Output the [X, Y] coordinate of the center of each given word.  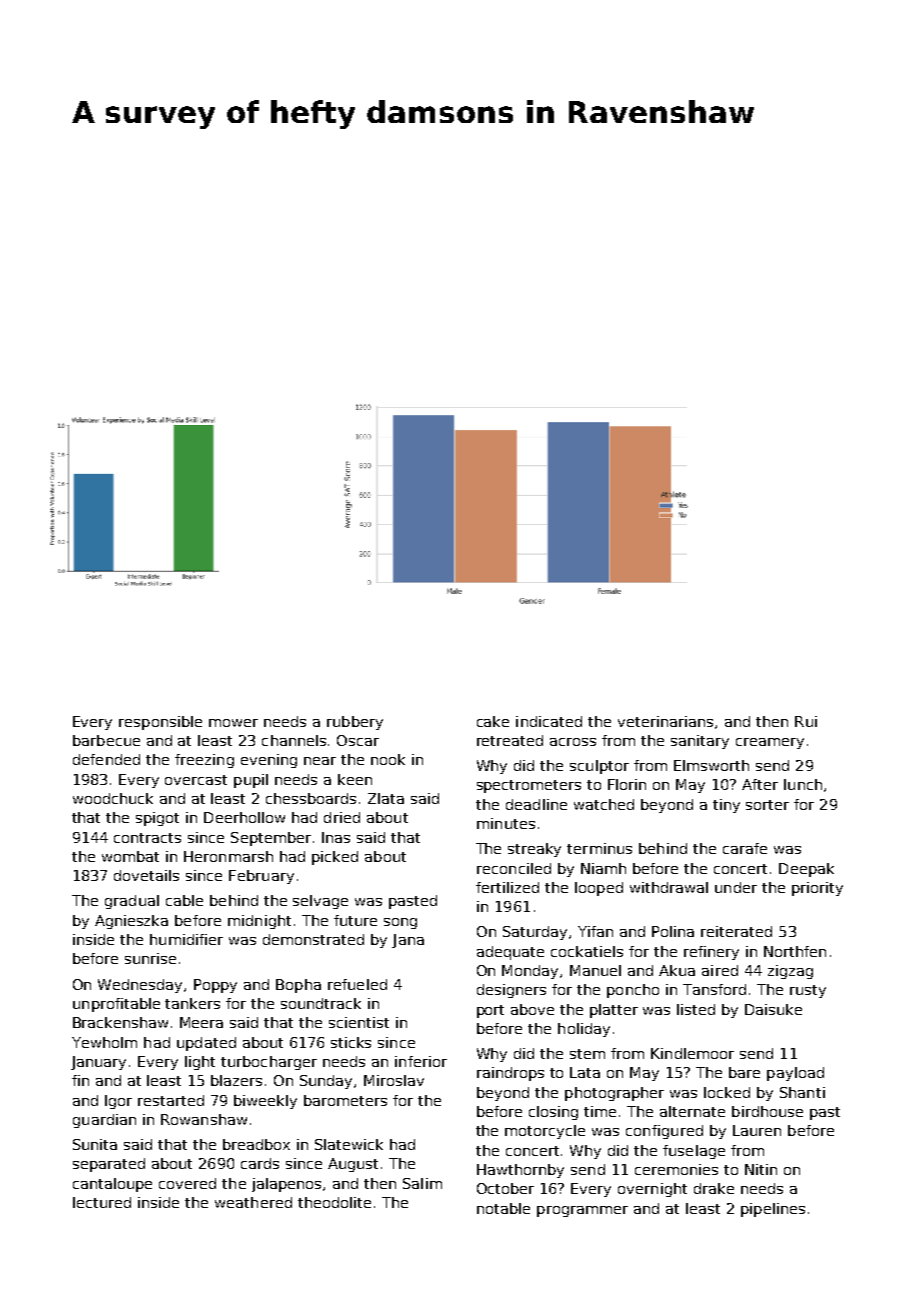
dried [342, 817]
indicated [549, 721]
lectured [102, 1202]
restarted [171, 1100]
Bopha [298, 986]
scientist [359, 1022]
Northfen [795, 951]
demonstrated [313, 939]
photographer [614, 1094]
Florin [627, 784]
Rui [806, 721]
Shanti [802, 1092]
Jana [408, 941]
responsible [160, 723]
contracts [147, 838]
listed [696, 1009]
